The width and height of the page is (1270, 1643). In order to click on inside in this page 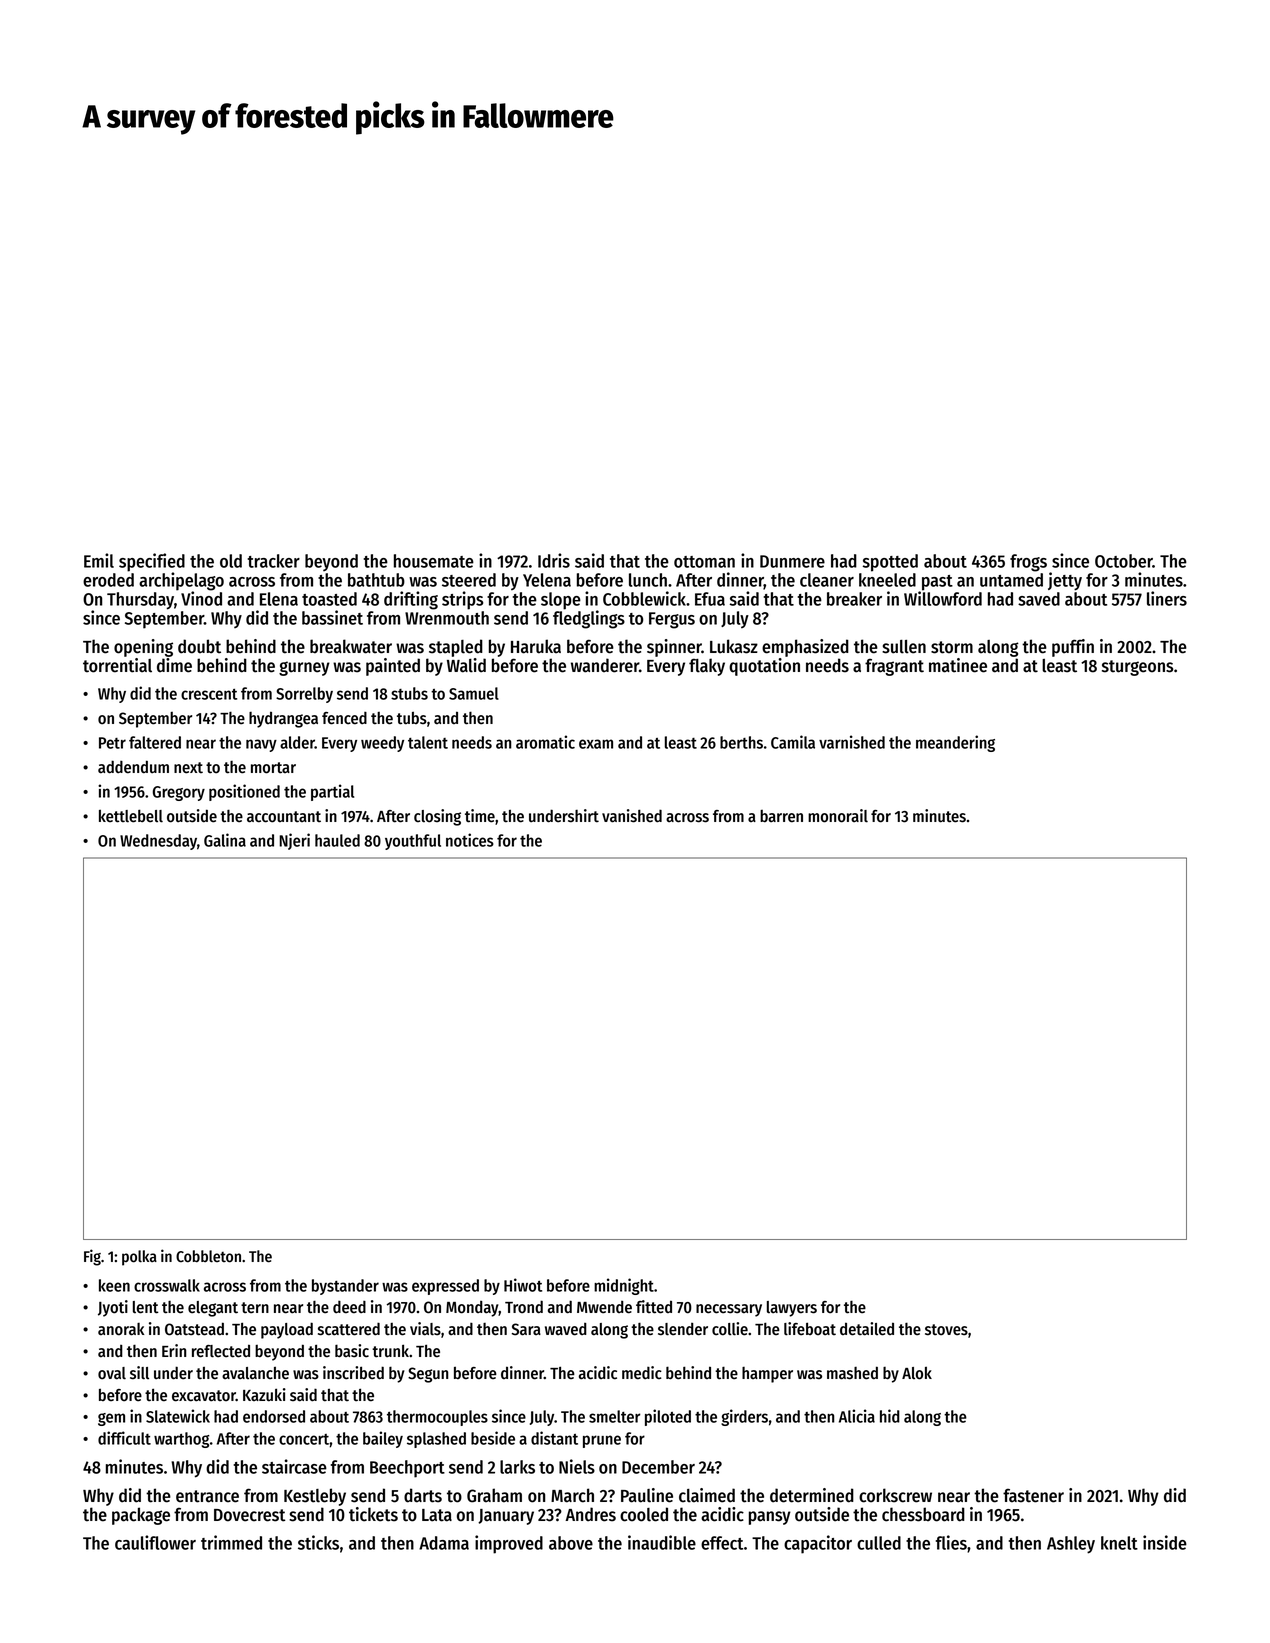, I will do `click(1165, 1542)`.
